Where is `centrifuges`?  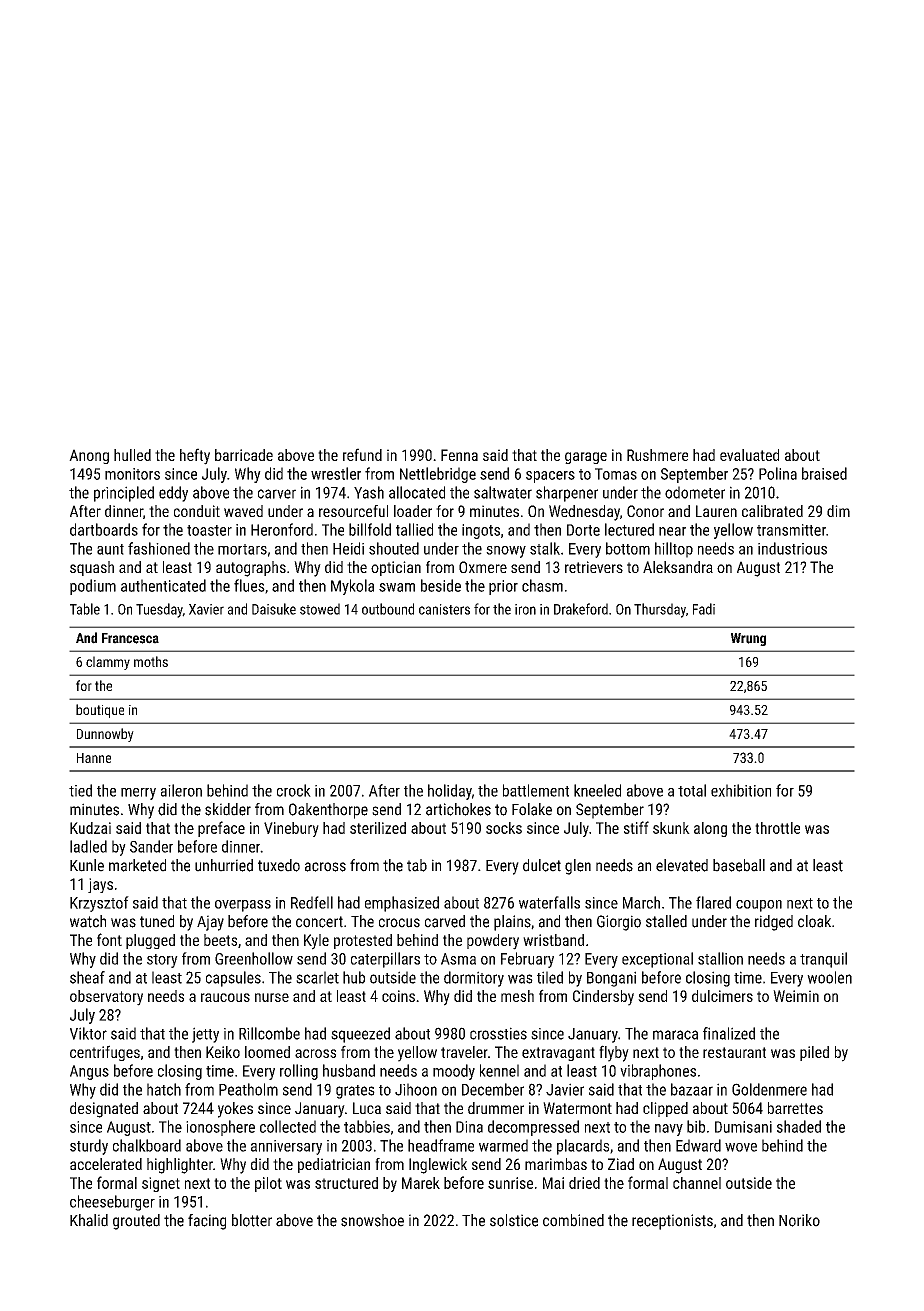 centrifuges is located at coordinates (105, 1053).
